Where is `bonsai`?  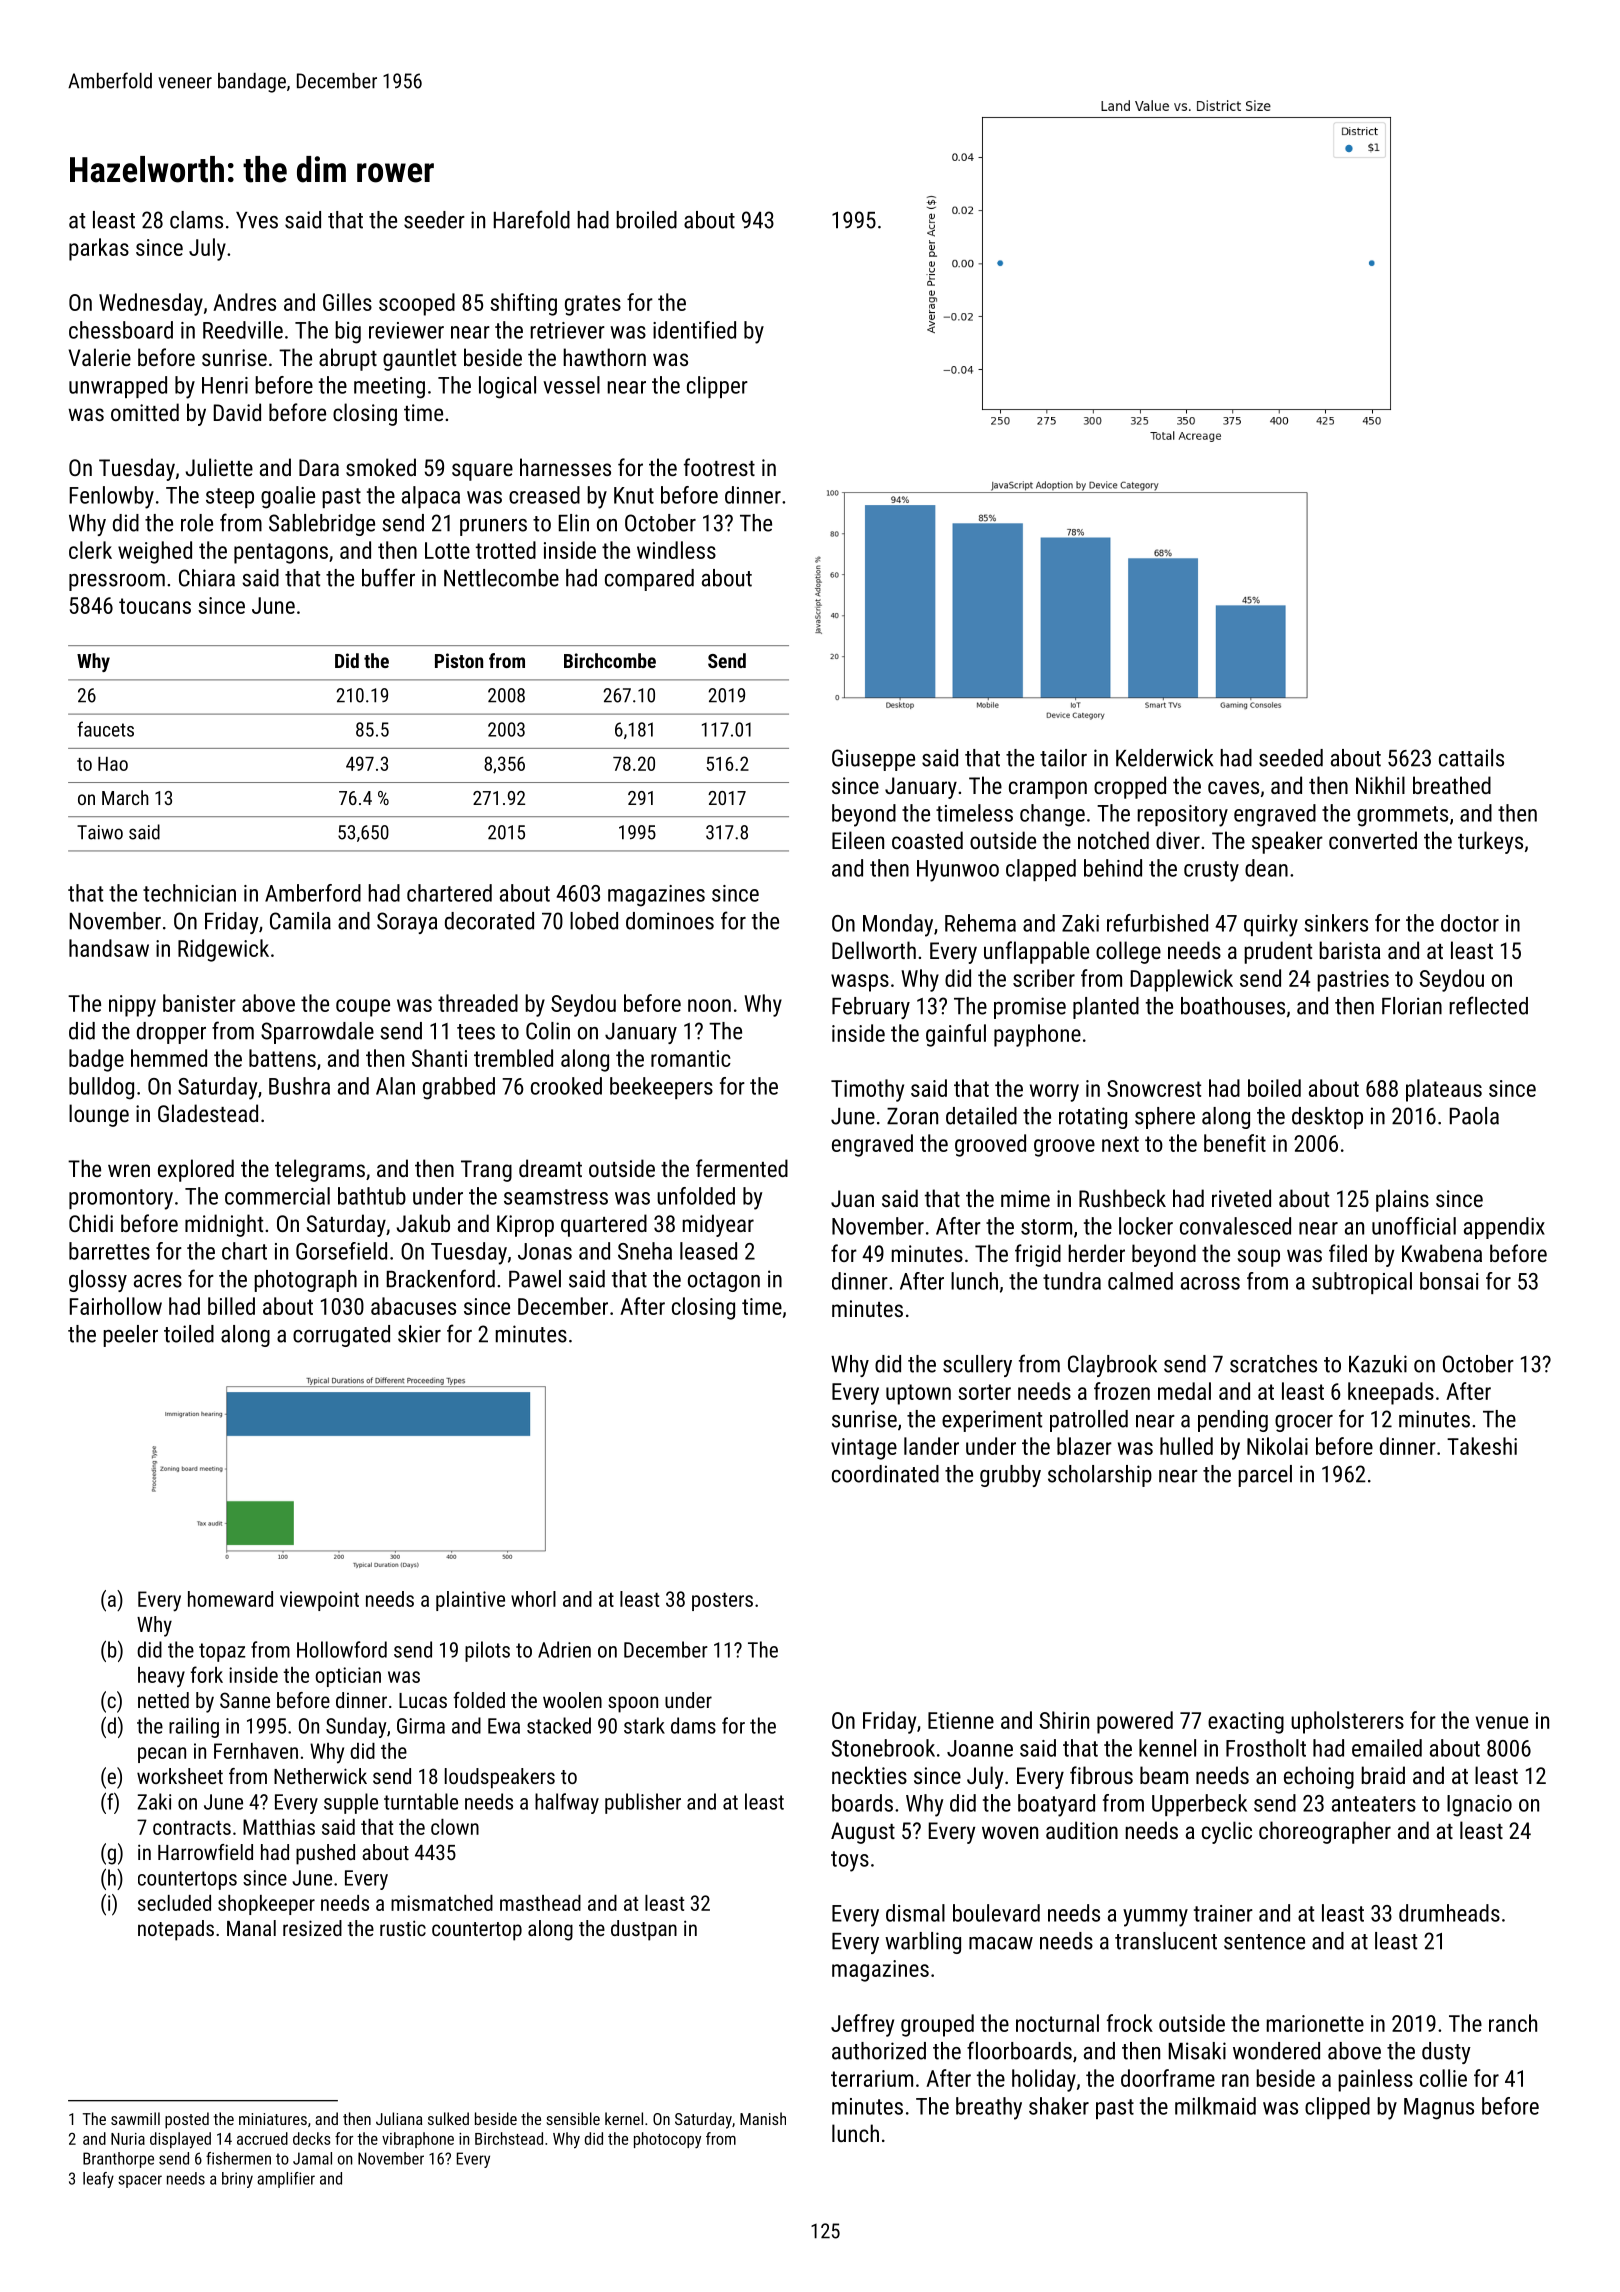
bonsai is located at coordinates (1449, 1281).
